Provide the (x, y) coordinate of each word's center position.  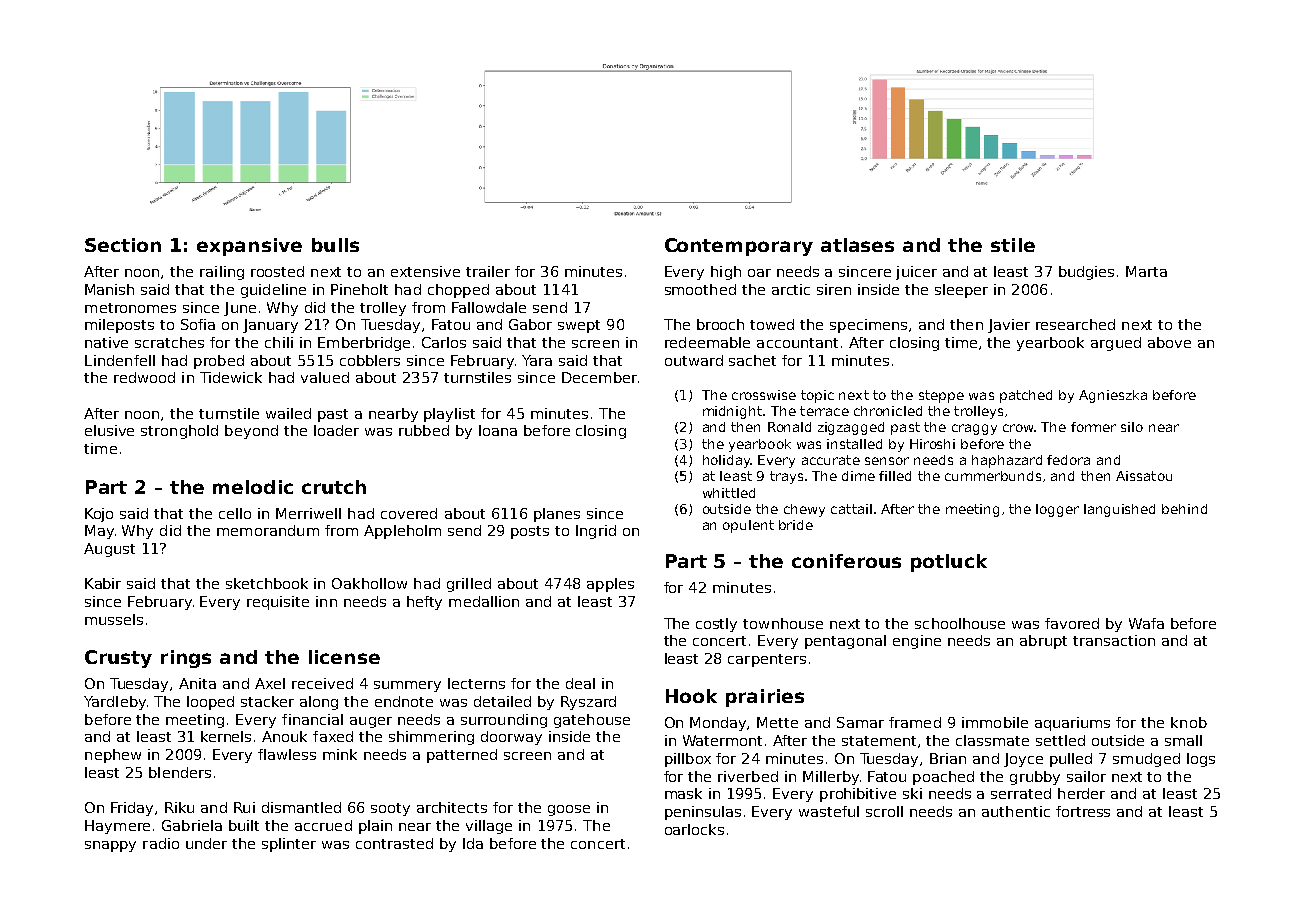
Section (123, 245)
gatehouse (592, 721)
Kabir (103, 583)
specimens (868, 326)
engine (917, 642)
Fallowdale (489, 307)
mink (340, 754)
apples (610, 585)
